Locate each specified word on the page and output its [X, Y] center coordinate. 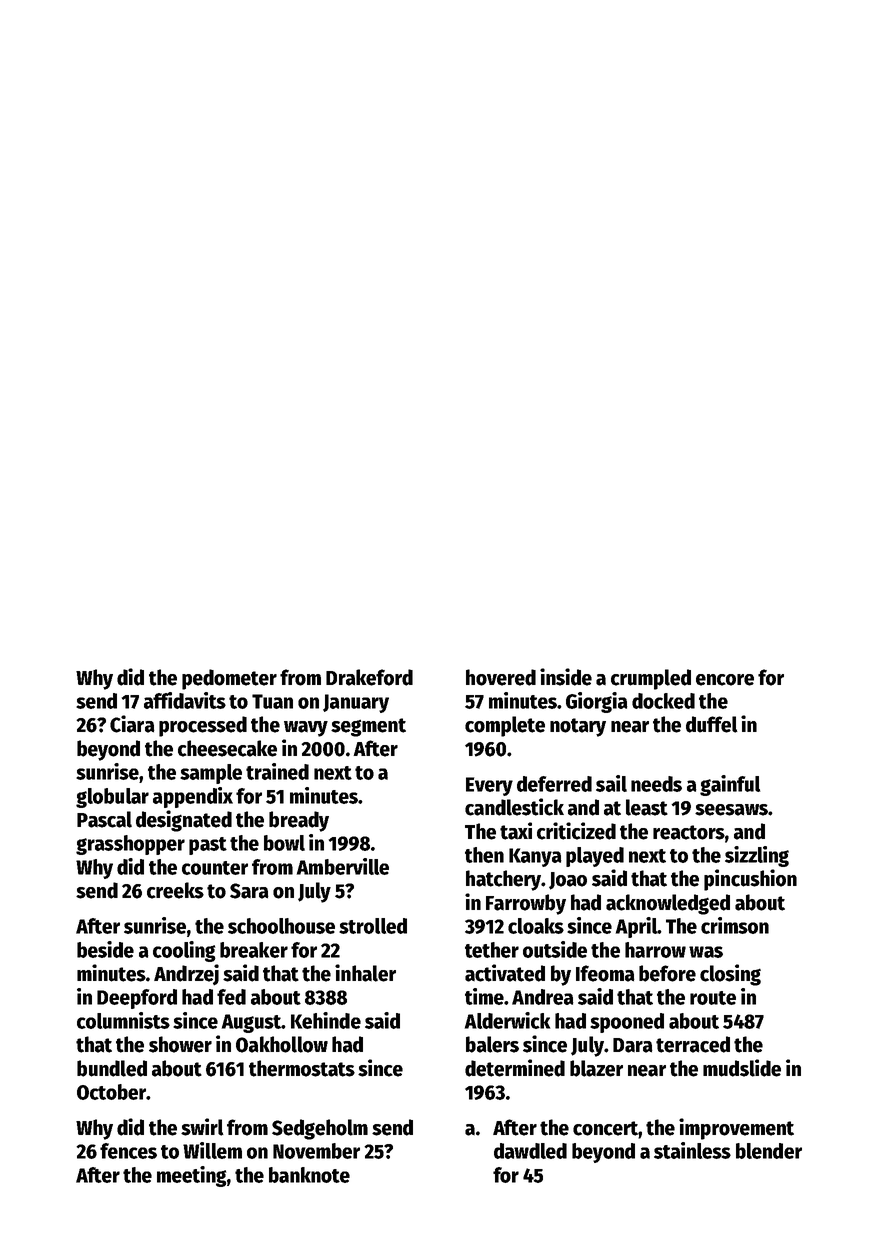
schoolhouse [281, 926]
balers [492, 1044]
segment [368, 727]
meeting [191, 1176]
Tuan [272, 701]
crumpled [651, 679]
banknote [309, 1175]
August [252, 1023]
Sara [249, 891]
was [706, 952]
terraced [693, 1044]
